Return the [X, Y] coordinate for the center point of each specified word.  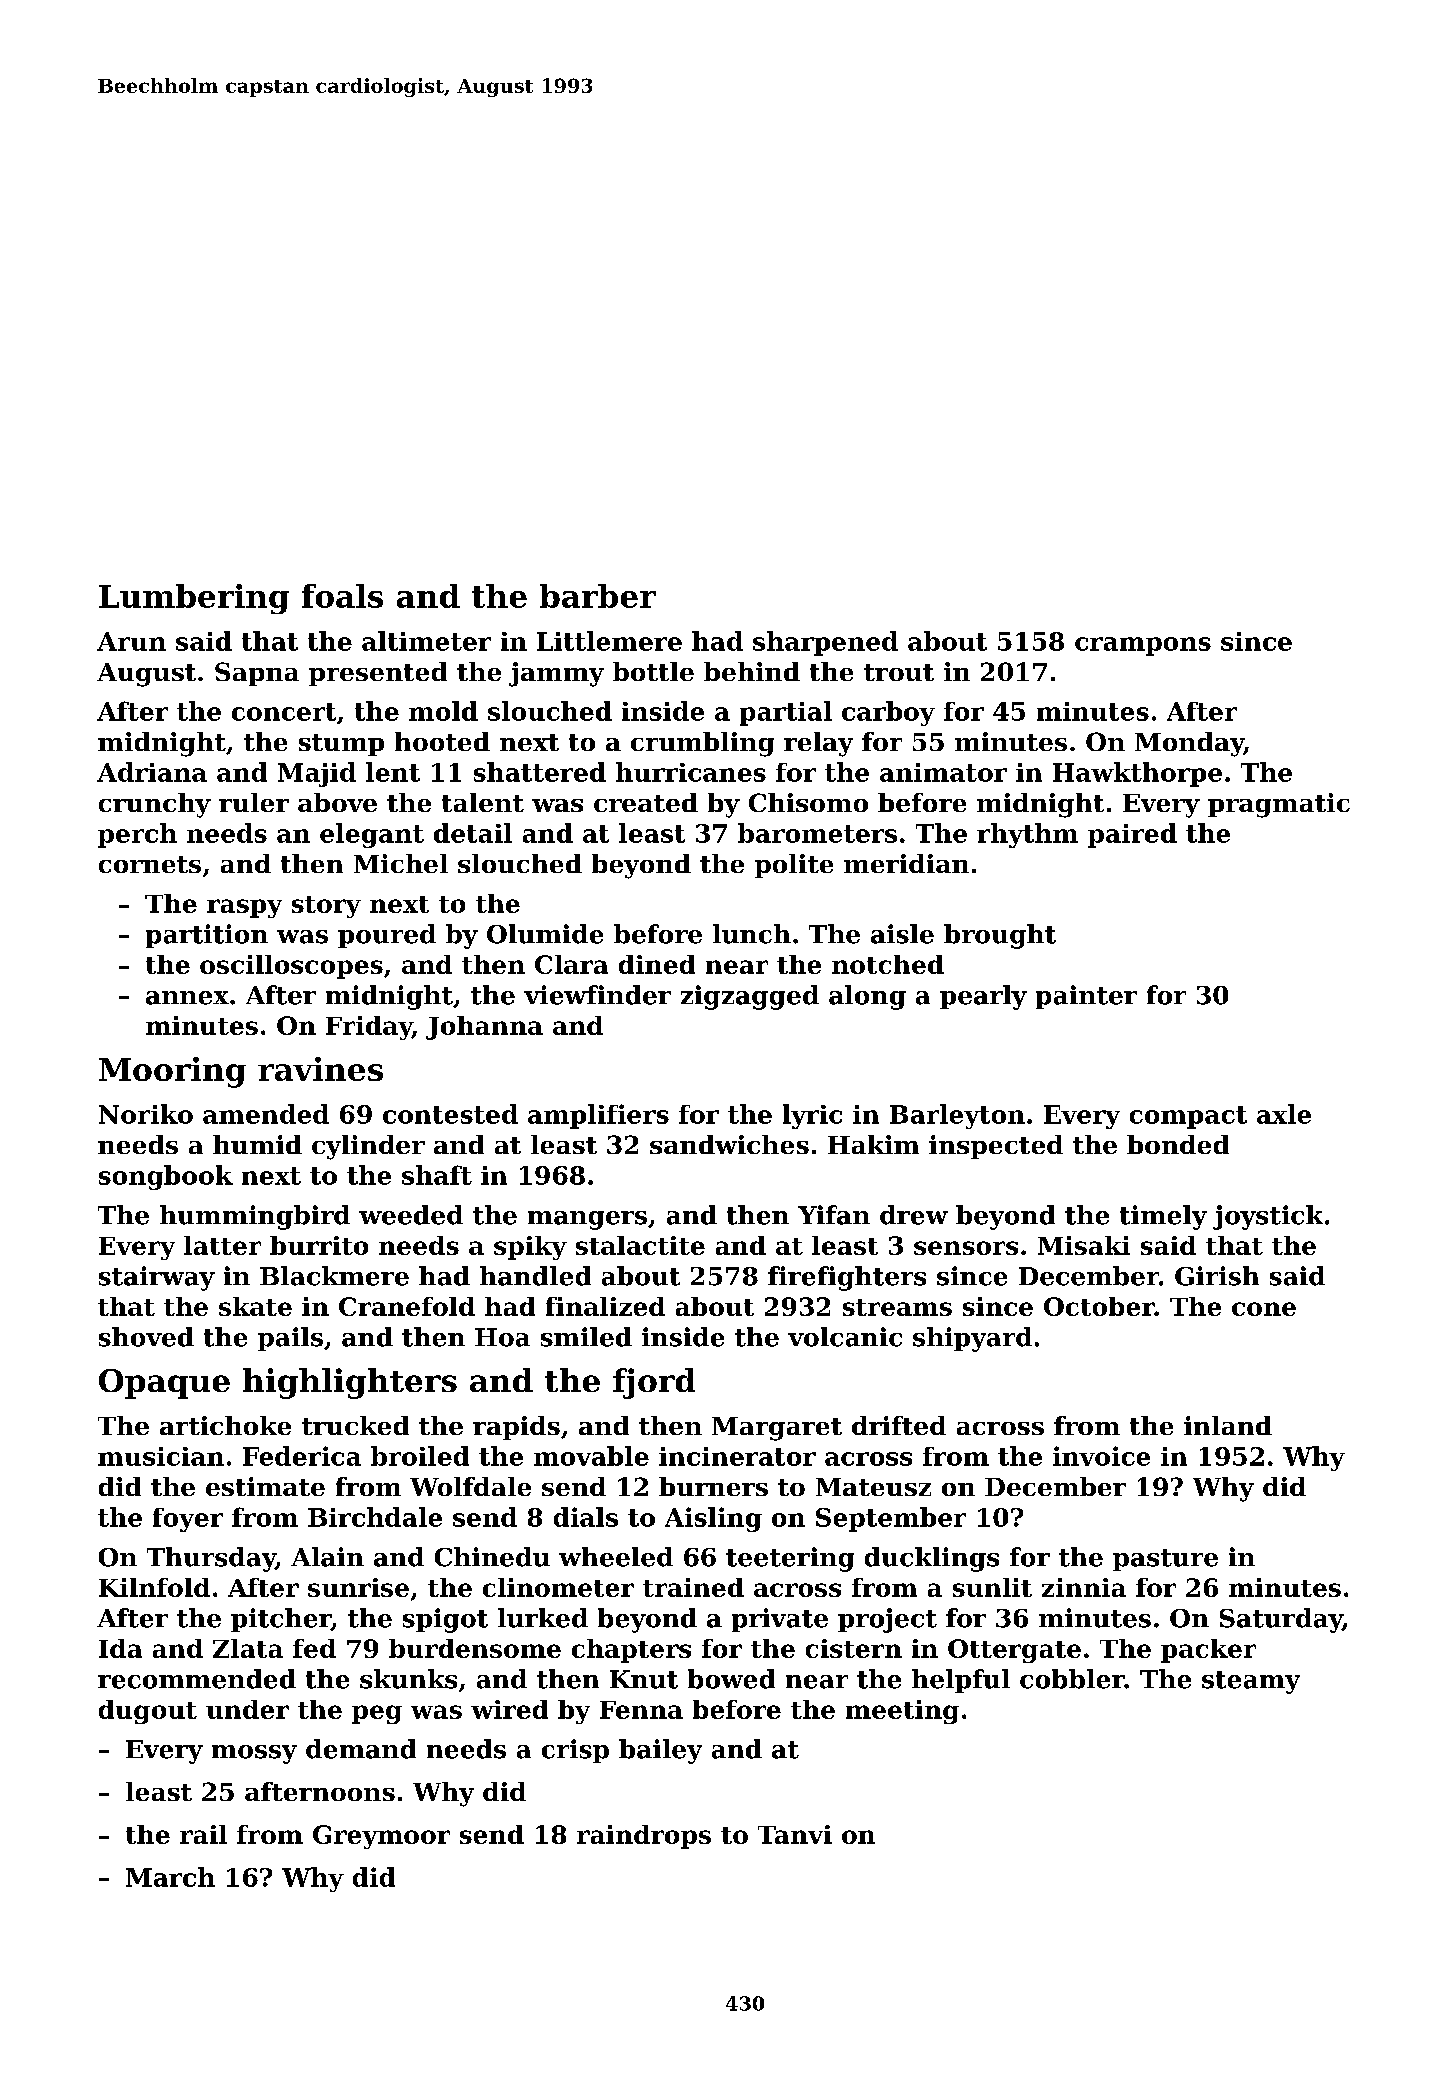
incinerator [737, 1456]
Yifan [834, 1215]
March [170, 1877]
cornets [150, 864]
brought [1000, 936]
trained [693, 1587]
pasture [1165, 1560]
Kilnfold [154, 1587]
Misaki [1084, 1245]
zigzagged [750, 997]
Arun [131, 641]
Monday [1189, 744]
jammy [556, 674]
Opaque [164, 1384]
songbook [166, 1177]
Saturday [1281, 1620]
